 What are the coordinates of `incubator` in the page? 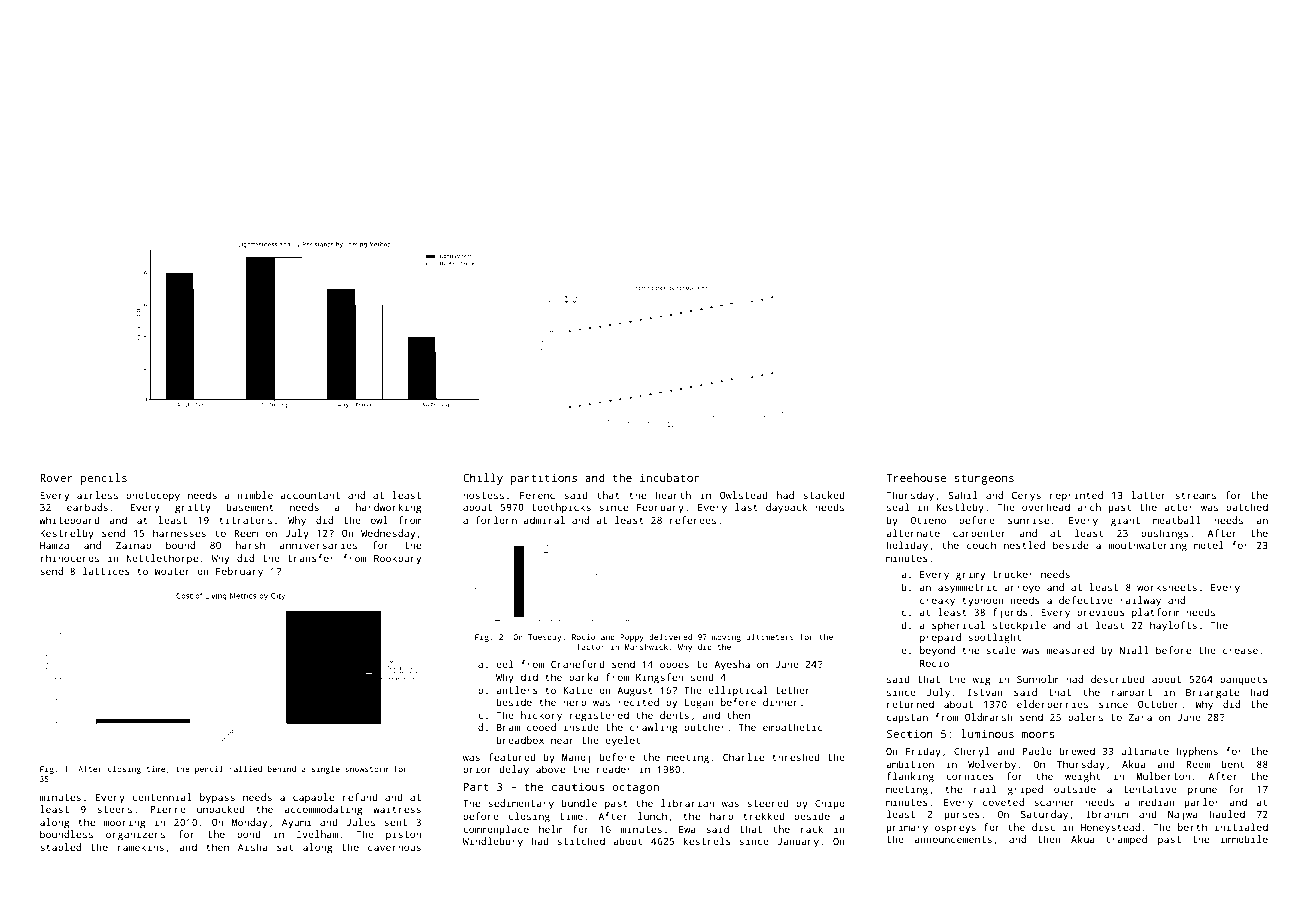 It's located at (669, 477).
